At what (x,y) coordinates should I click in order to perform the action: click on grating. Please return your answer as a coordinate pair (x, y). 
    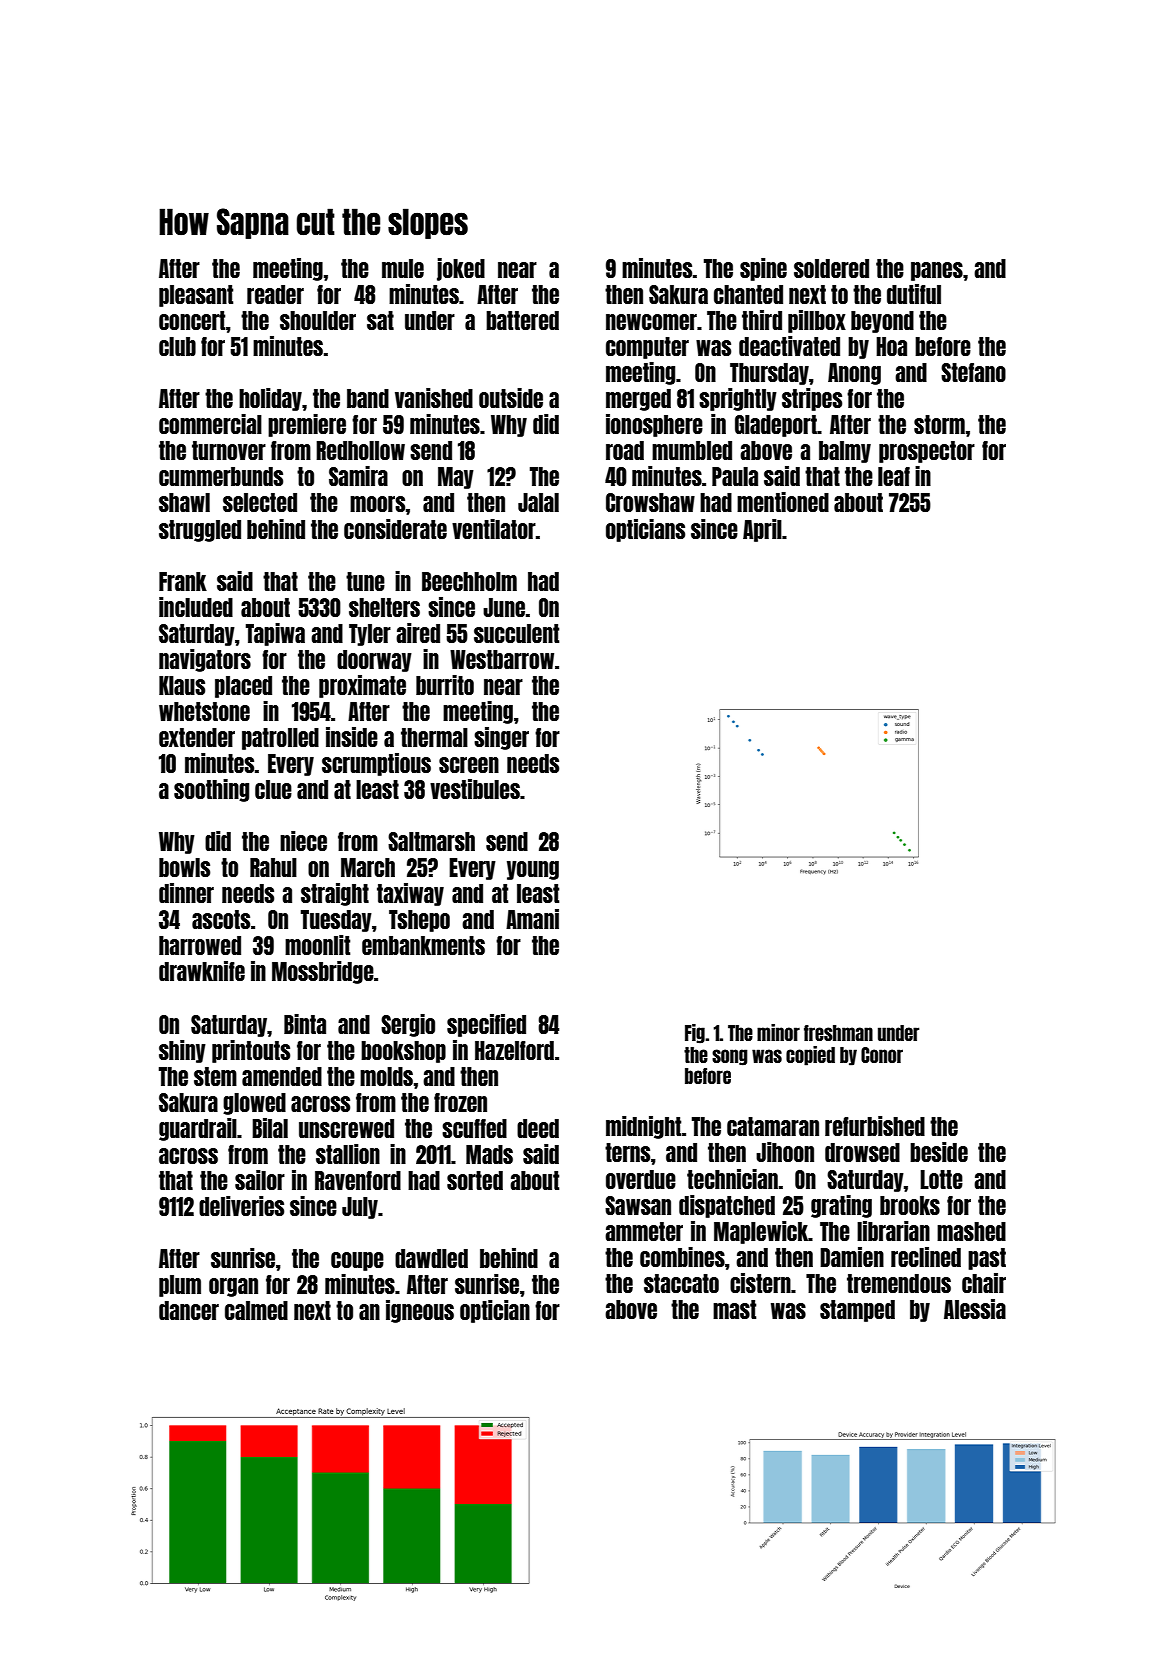
    Looking at the image, I should click on (841, 1206).
